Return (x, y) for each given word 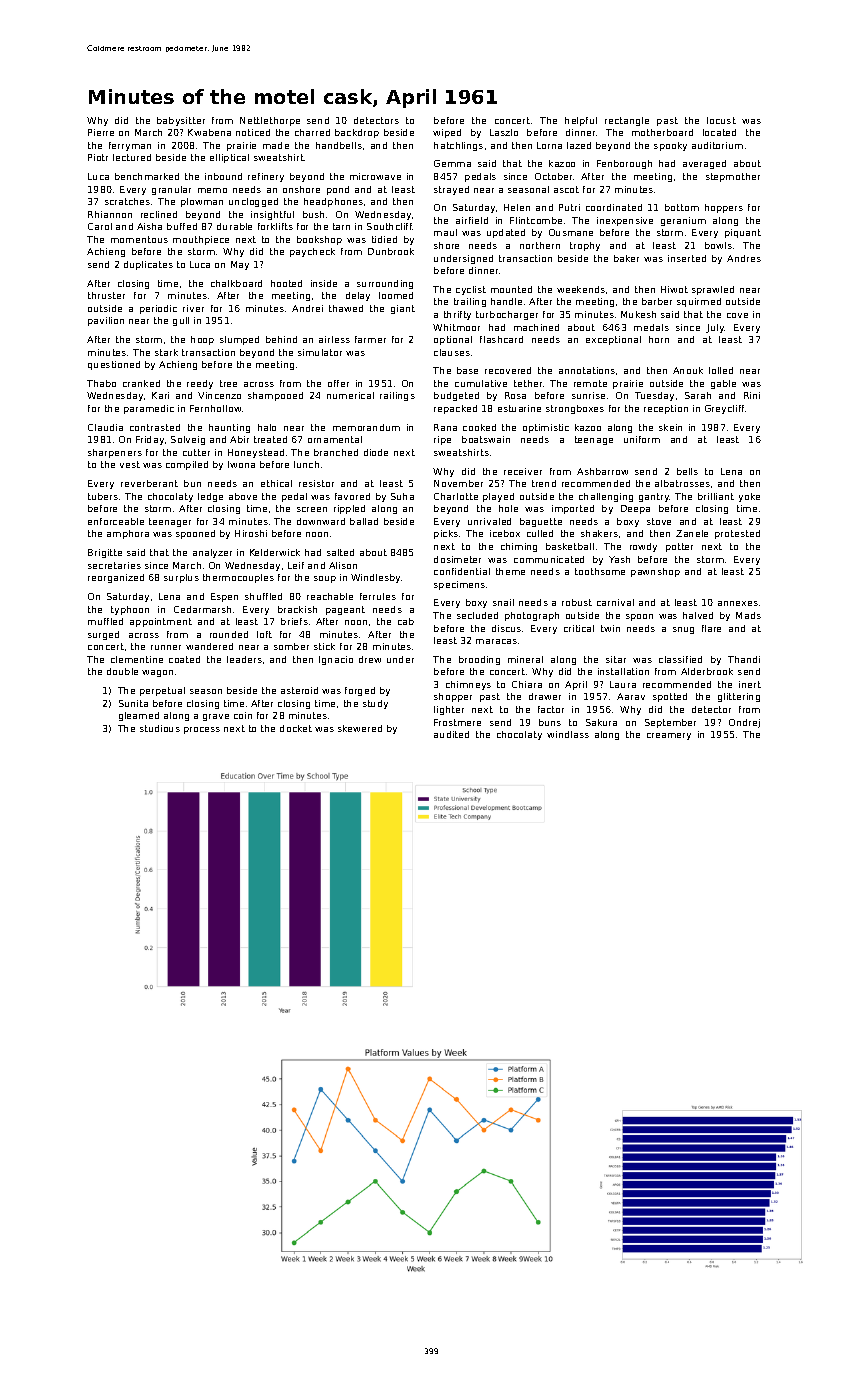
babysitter (181, 121)
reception (666, 409)
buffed (182, 226)
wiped (447, 133)
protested (737, 534)
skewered (360, 728)
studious (160, 728)
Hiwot (674, 289)
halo (267, 427)
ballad (364, 521)
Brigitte (105, 553)
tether (528, 383)
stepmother (733, 177)
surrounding (385, 284)
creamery (669, 736)
